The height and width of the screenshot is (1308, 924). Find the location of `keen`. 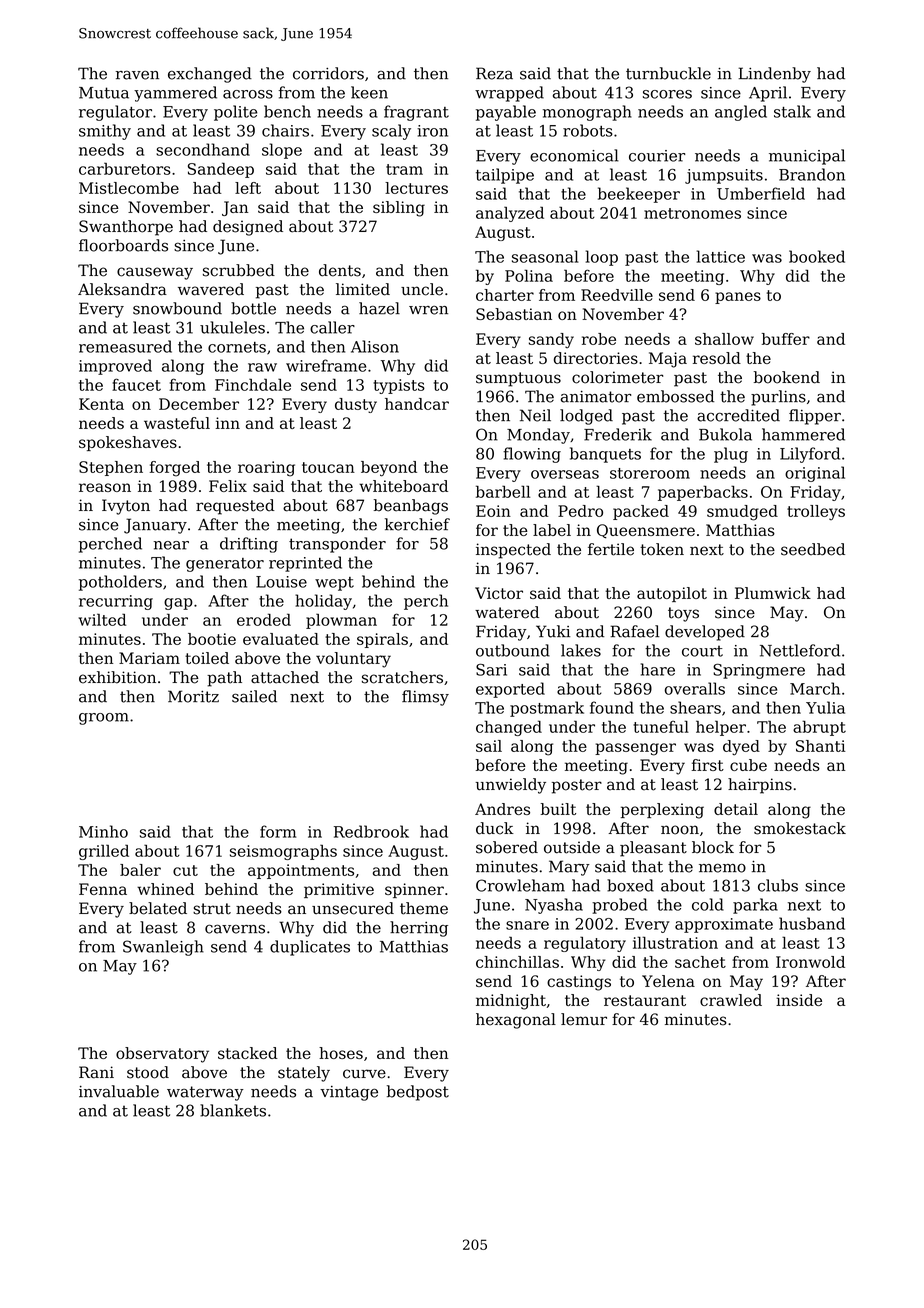

keen is located at coordinates (369, 92).
